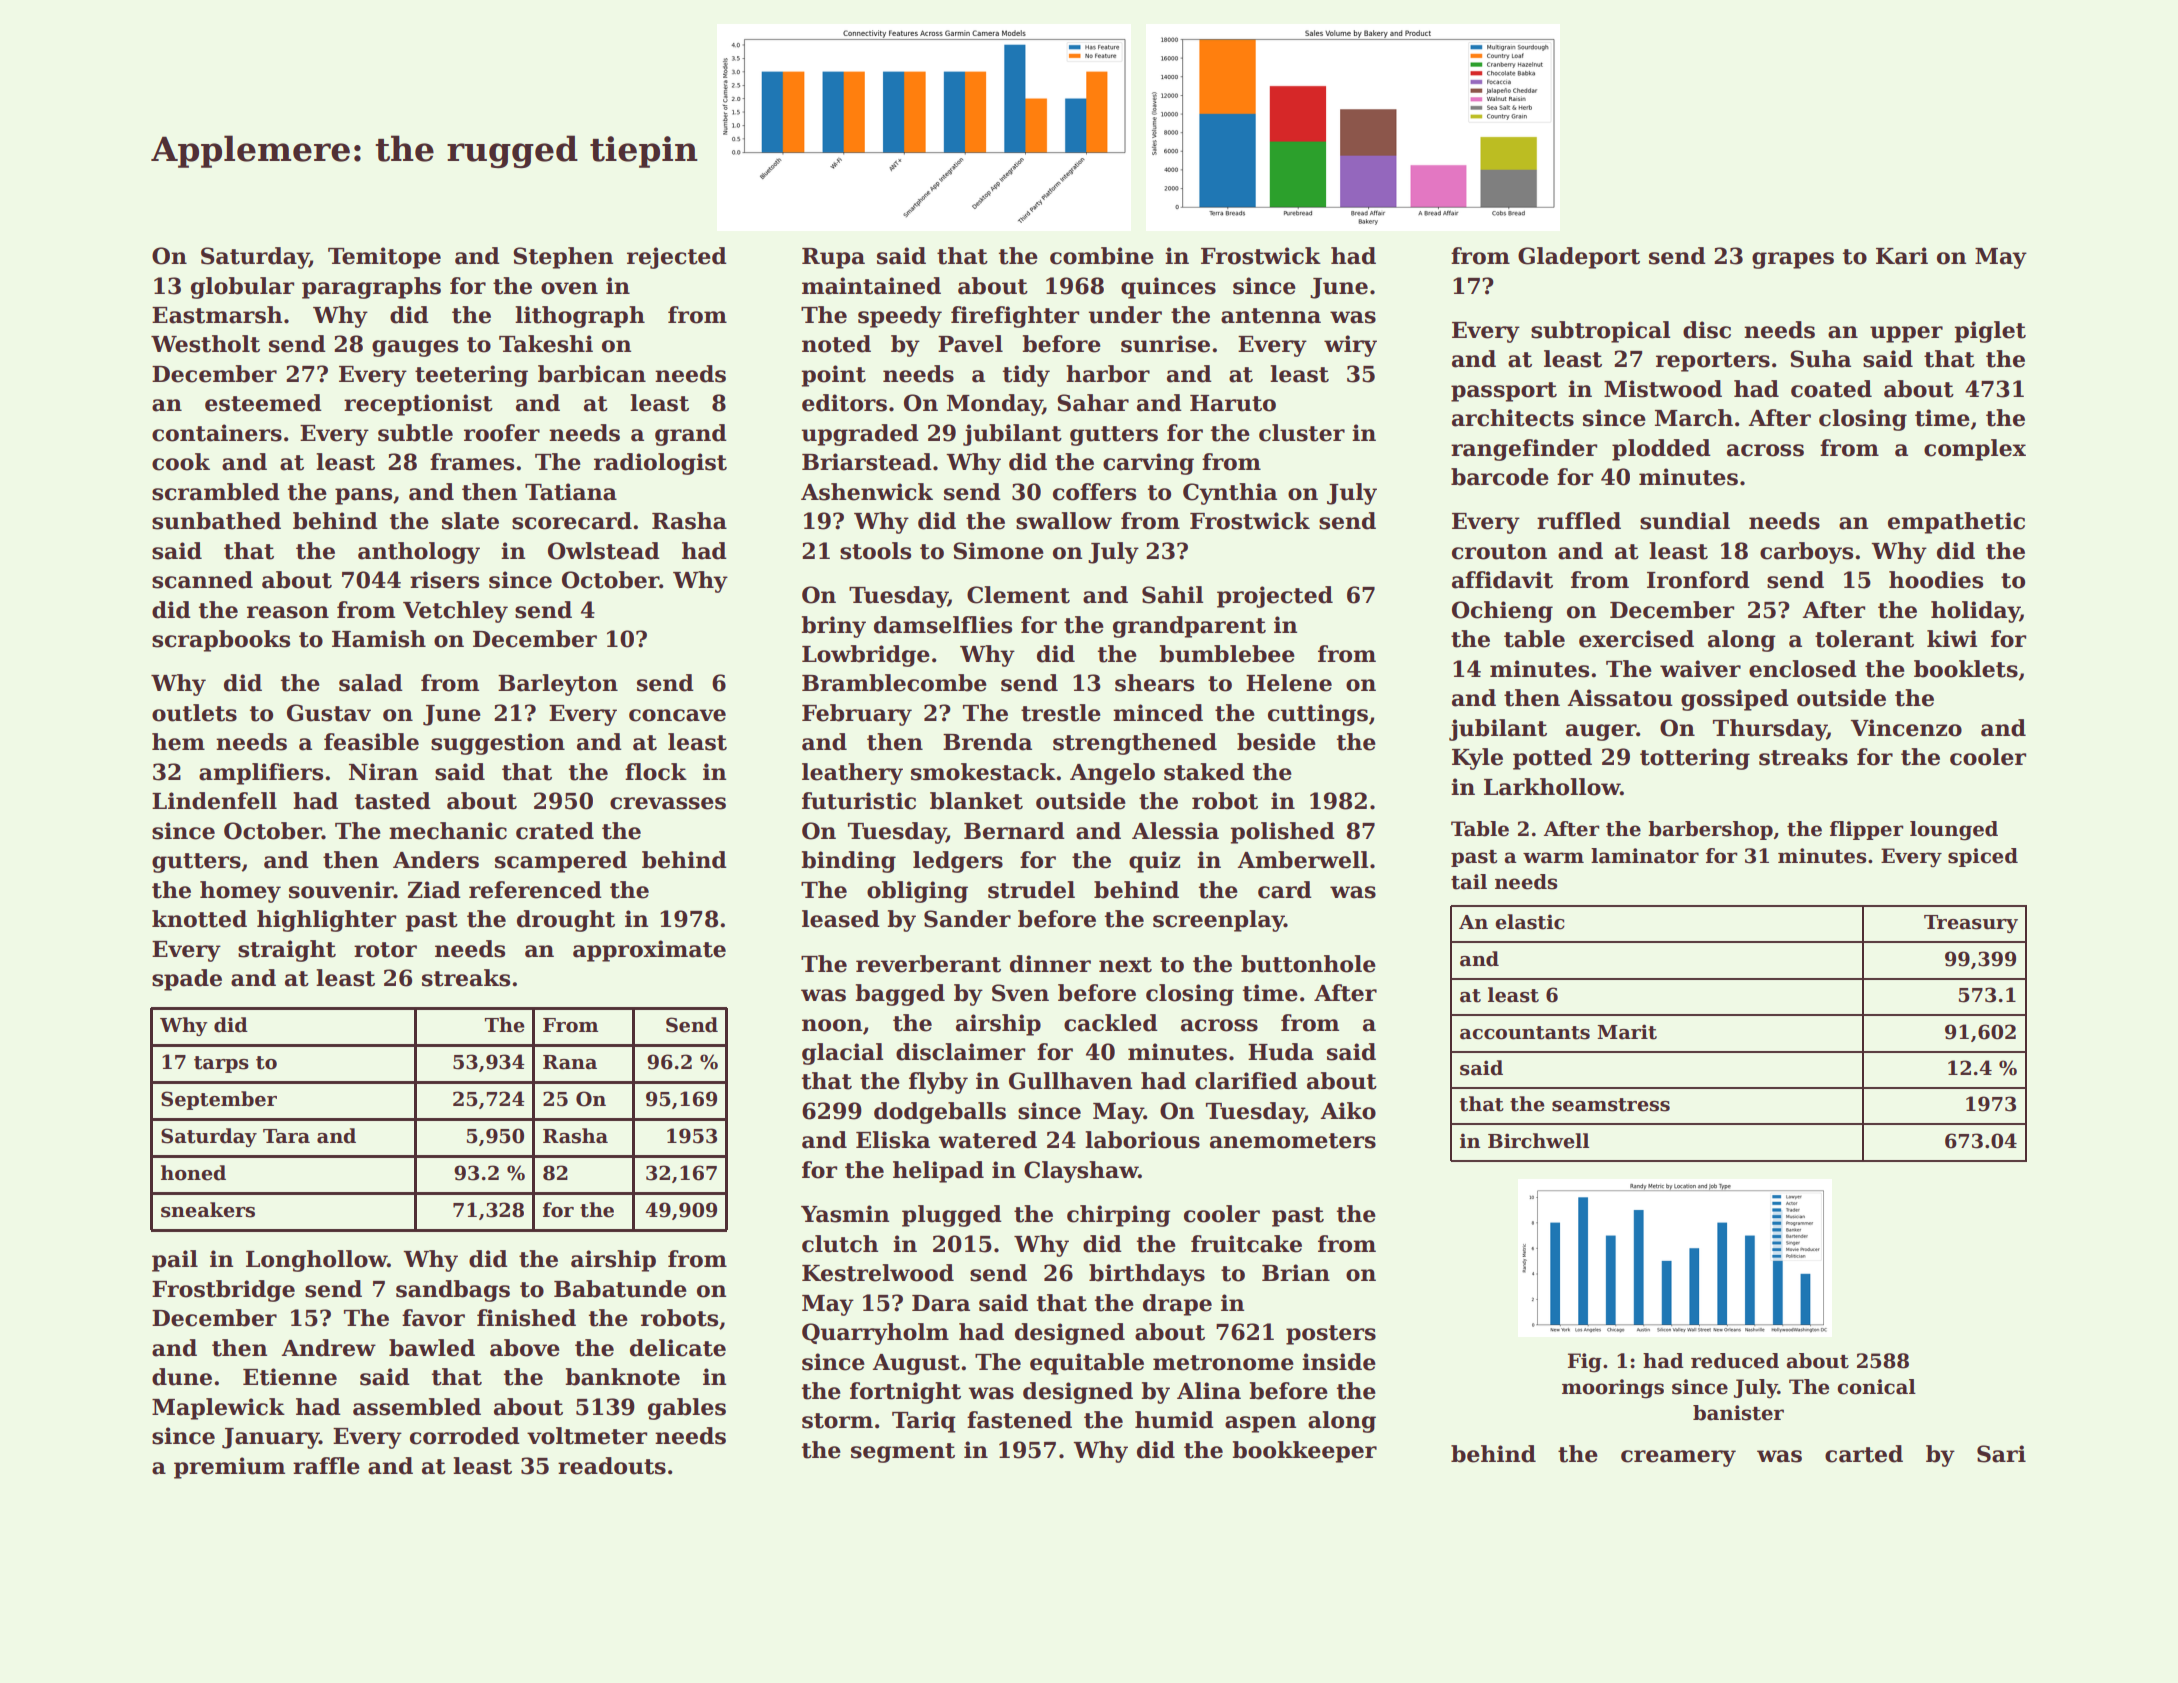 The width and height of the document is (2178, 1683). What do you see at coordinates (229, 1468) in the document?
I see `premium` at bounding box center [229, 1468].
